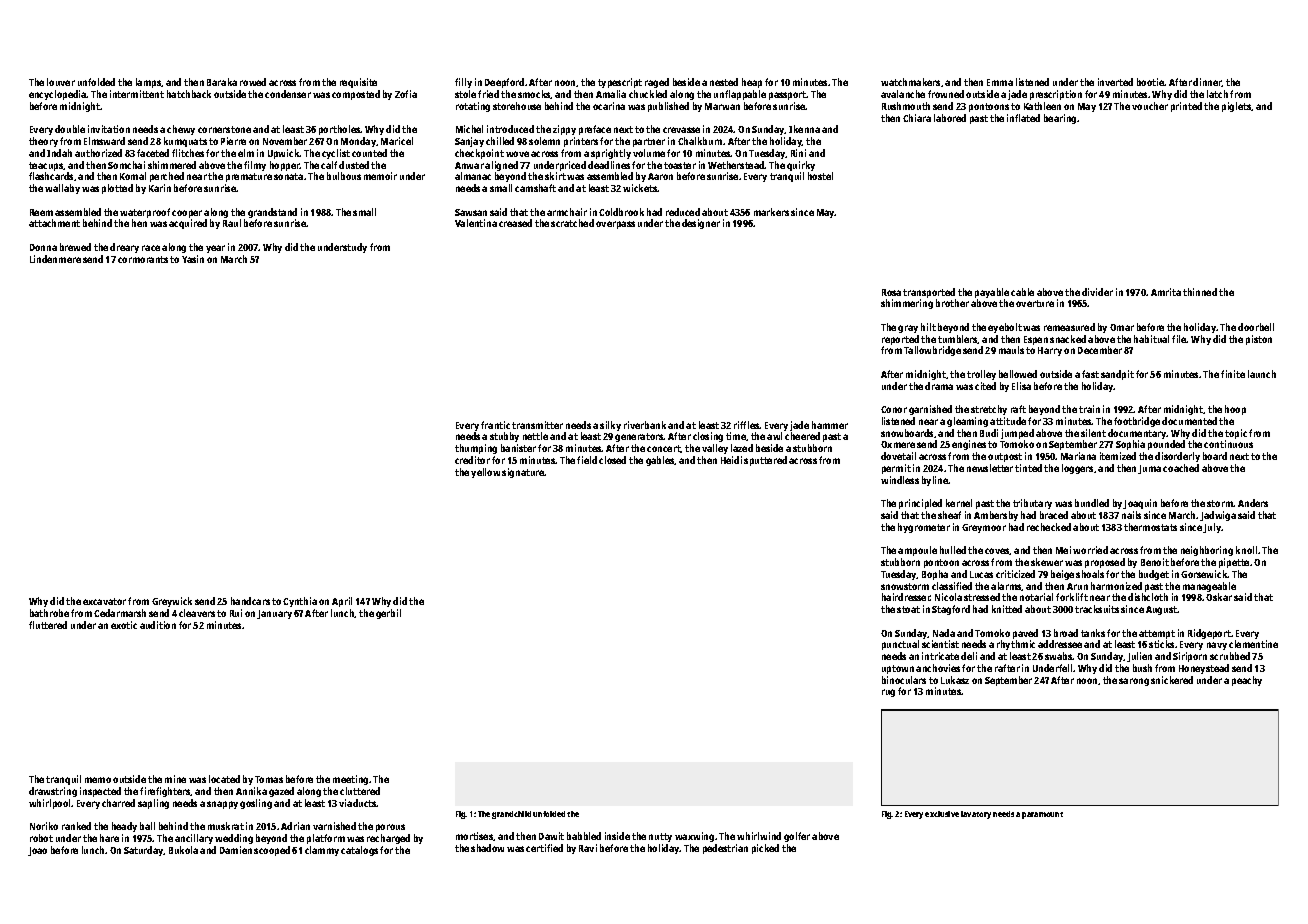 The width and height of the document is (1308, 924). I want to click on drama, so click(939, 386).
